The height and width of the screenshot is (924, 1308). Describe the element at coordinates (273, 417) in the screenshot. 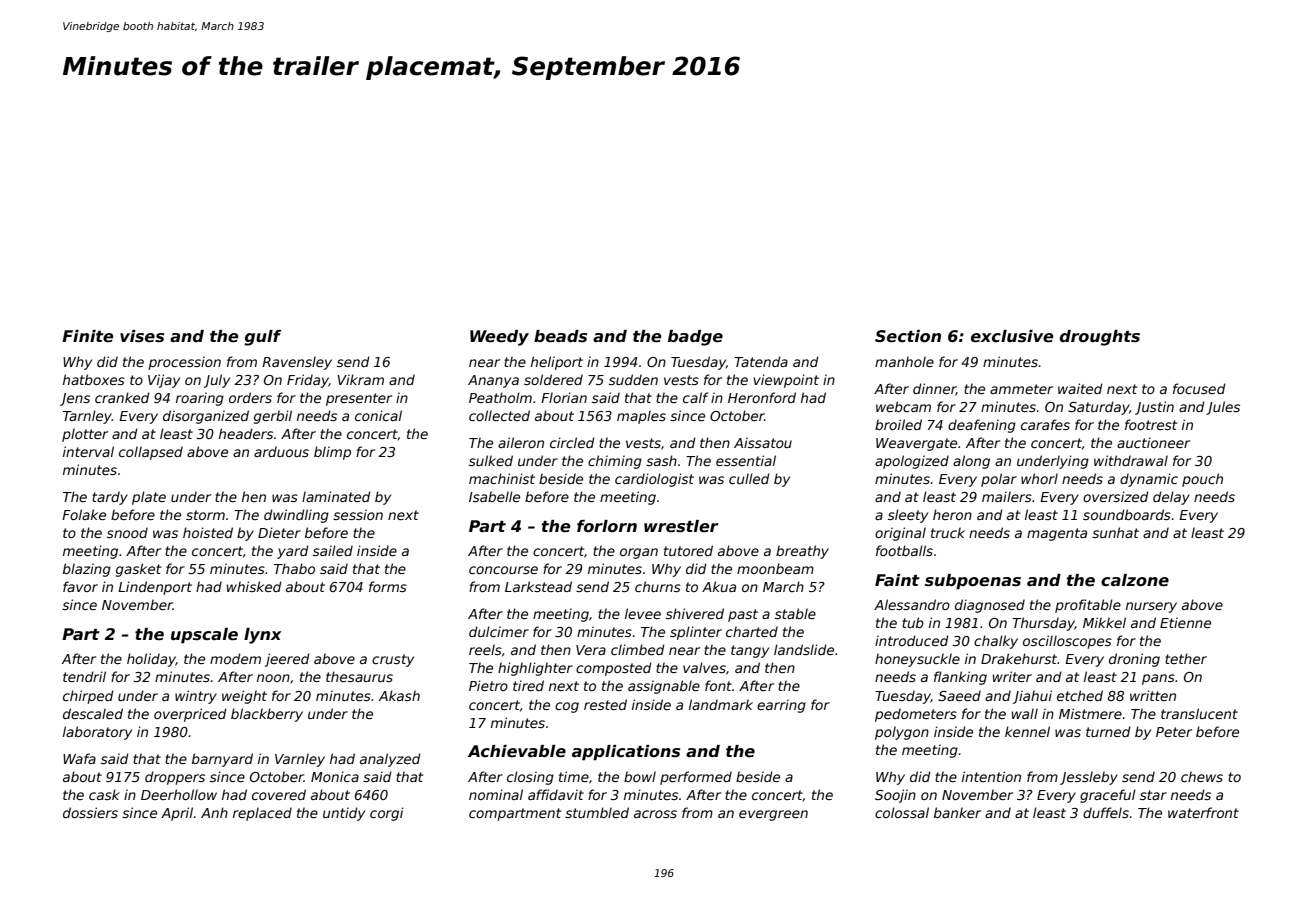

I see `gerbil` at that location.
